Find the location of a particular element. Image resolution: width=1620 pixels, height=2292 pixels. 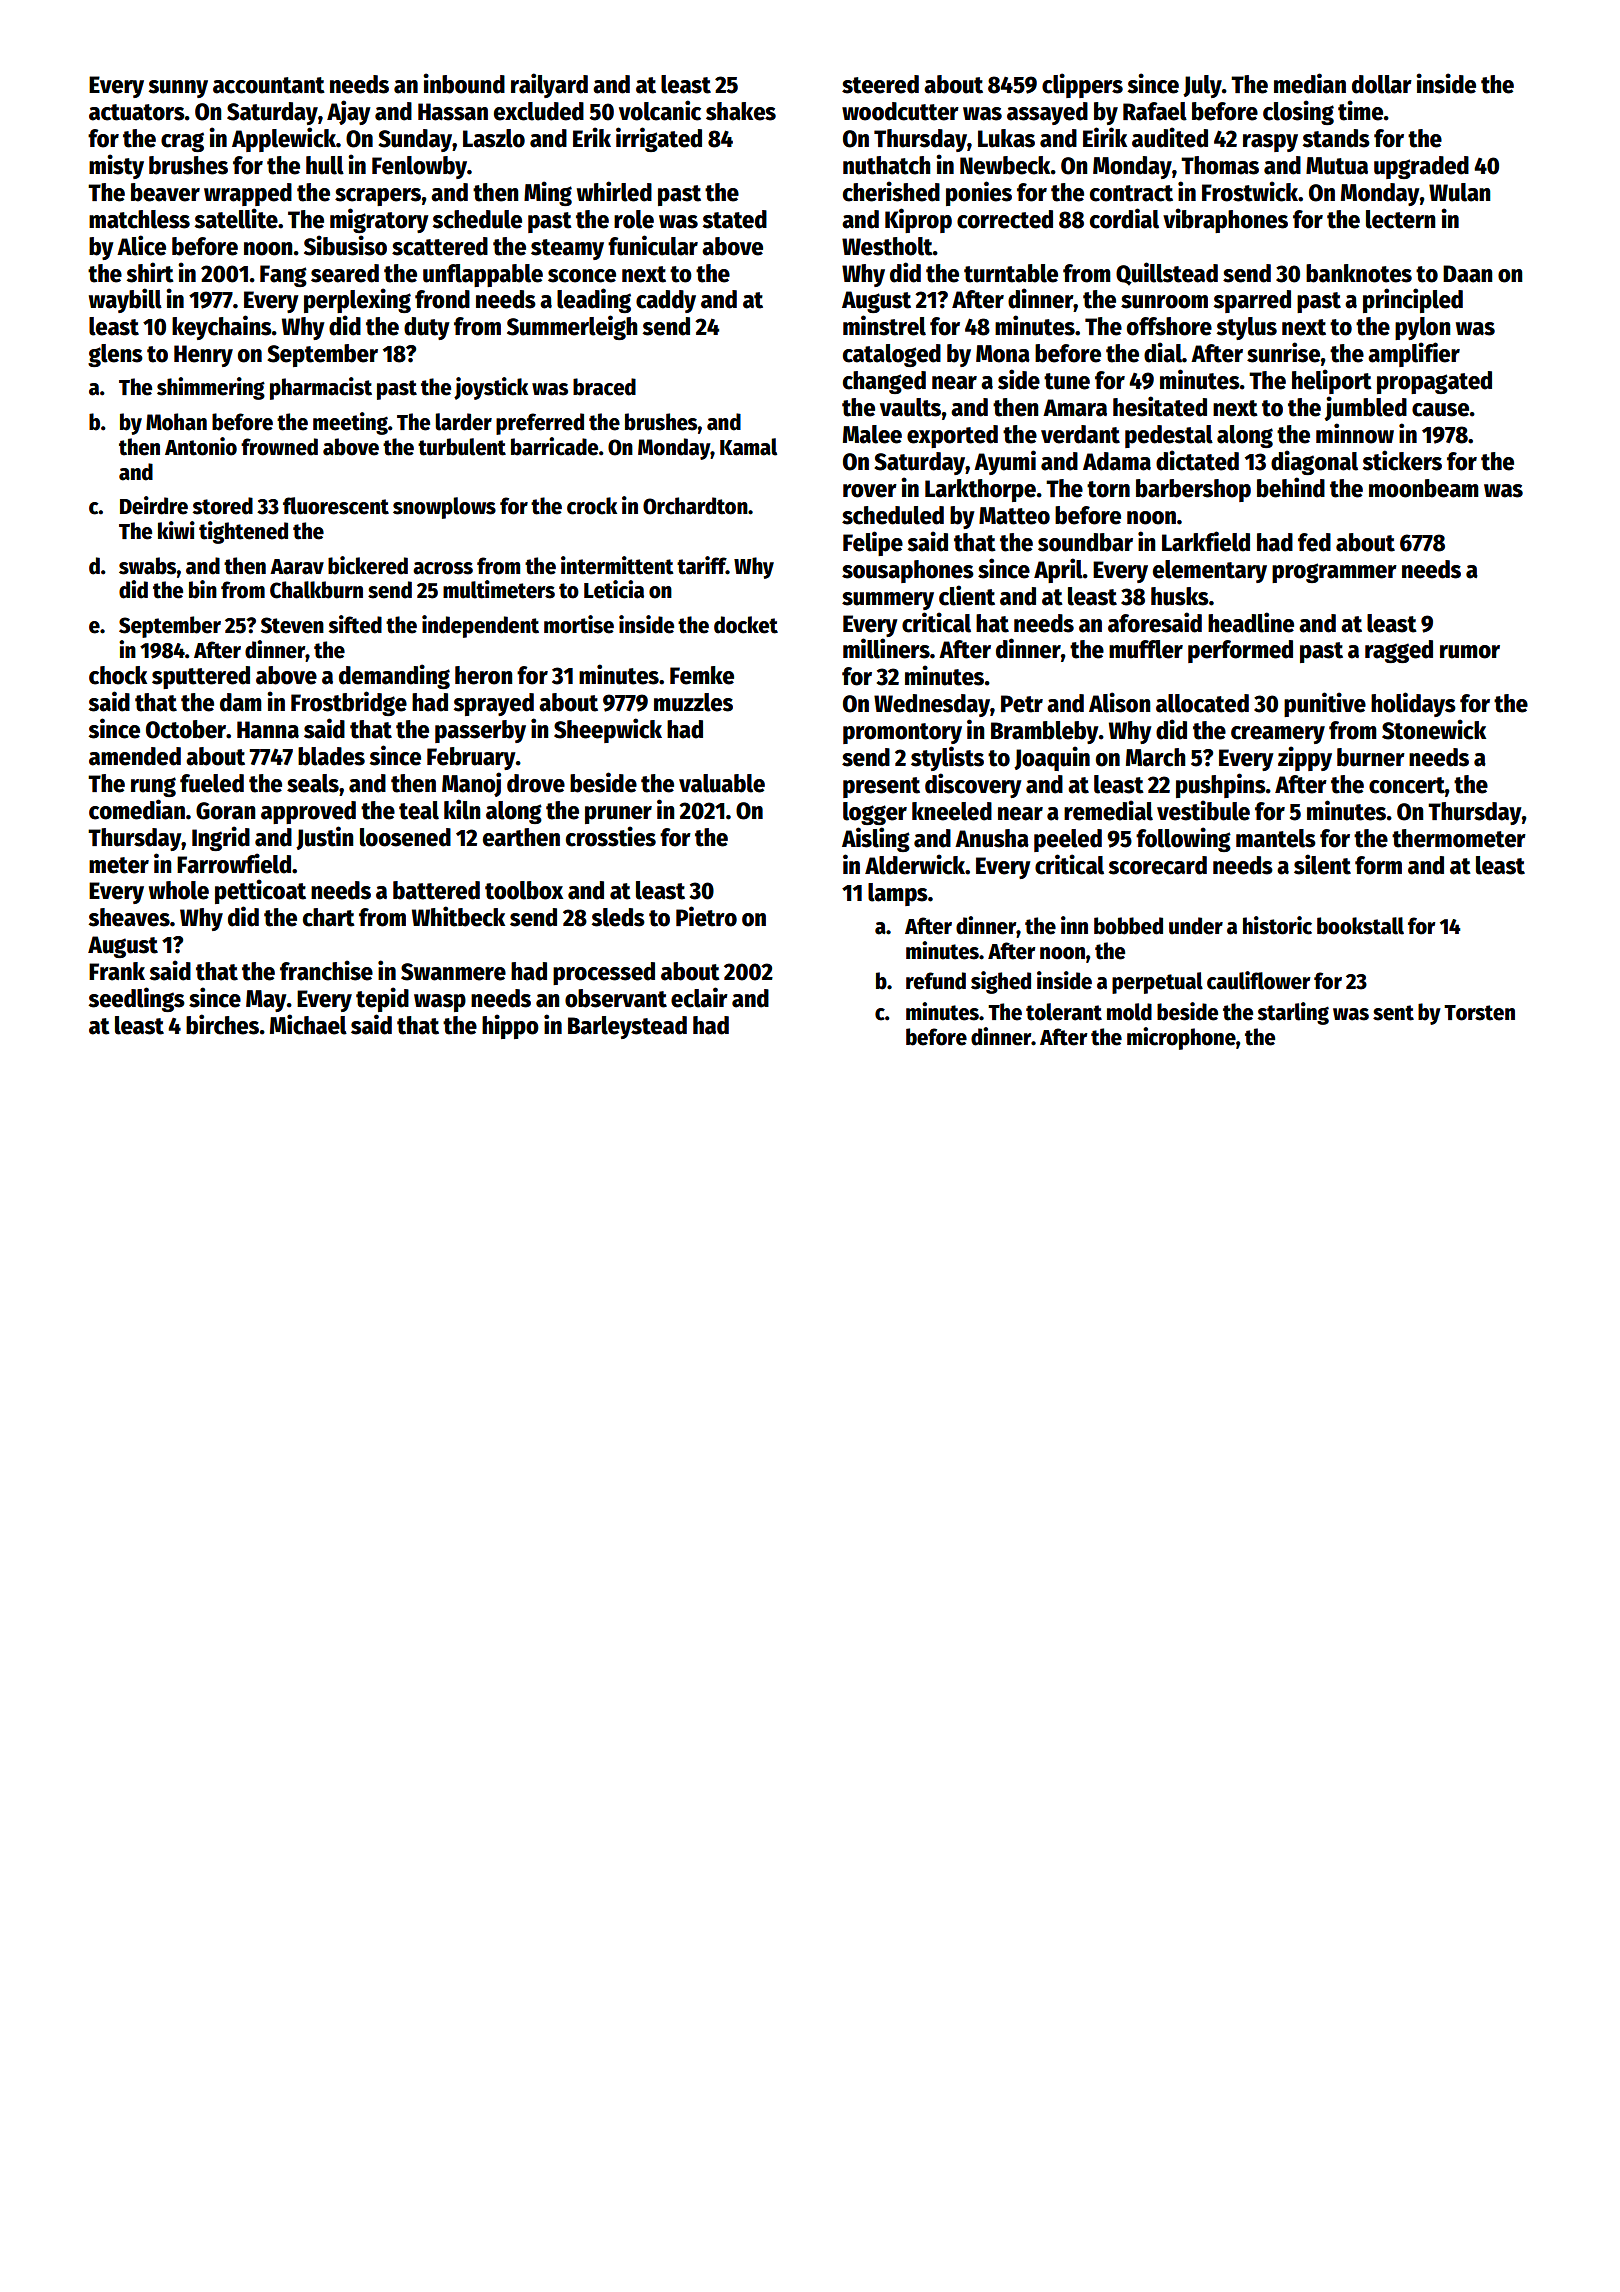

glens is located at coordinates (115, 355).
